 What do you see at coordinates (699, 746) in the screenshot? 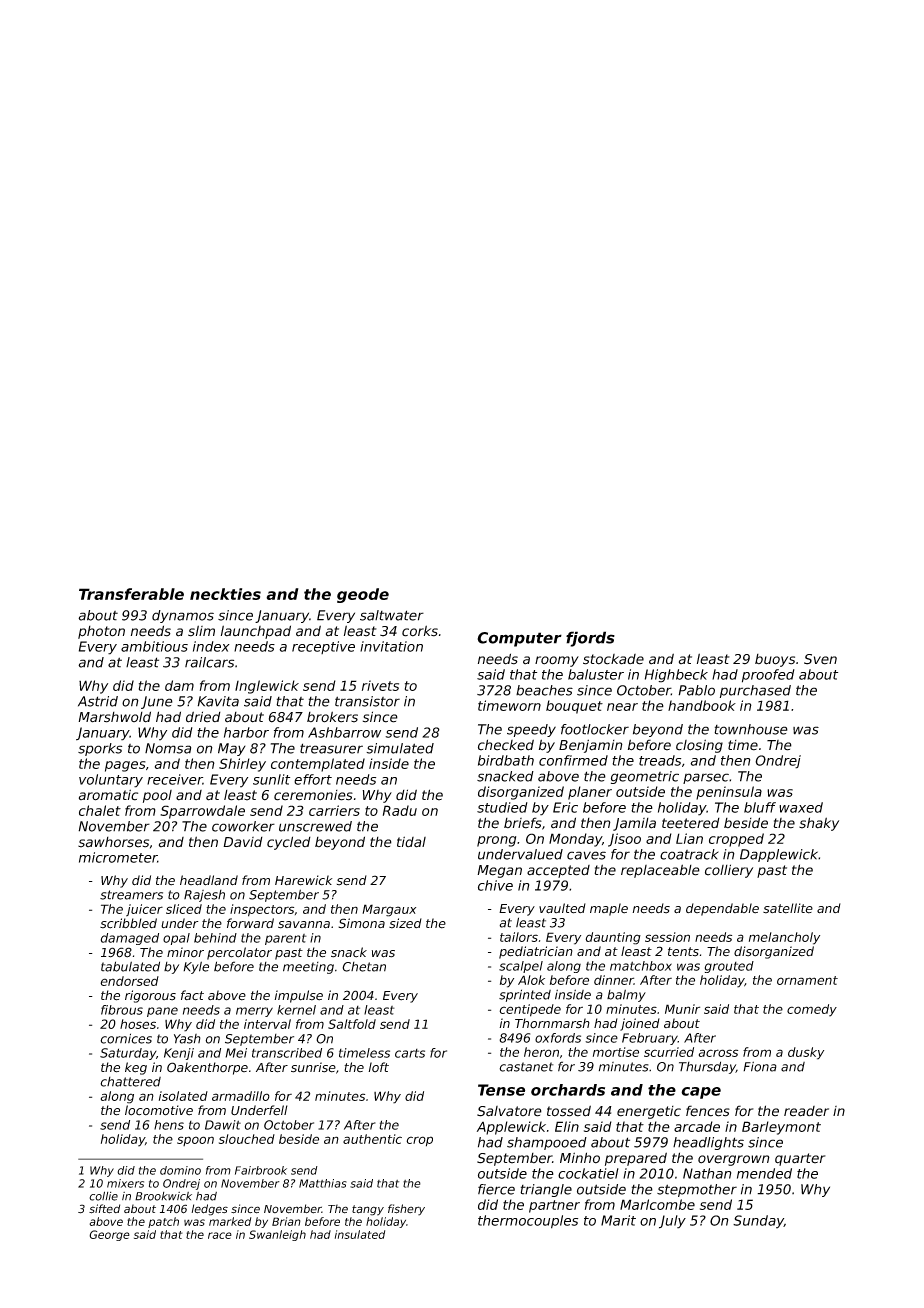
I see `closing` at bounding box center [699, 746].
